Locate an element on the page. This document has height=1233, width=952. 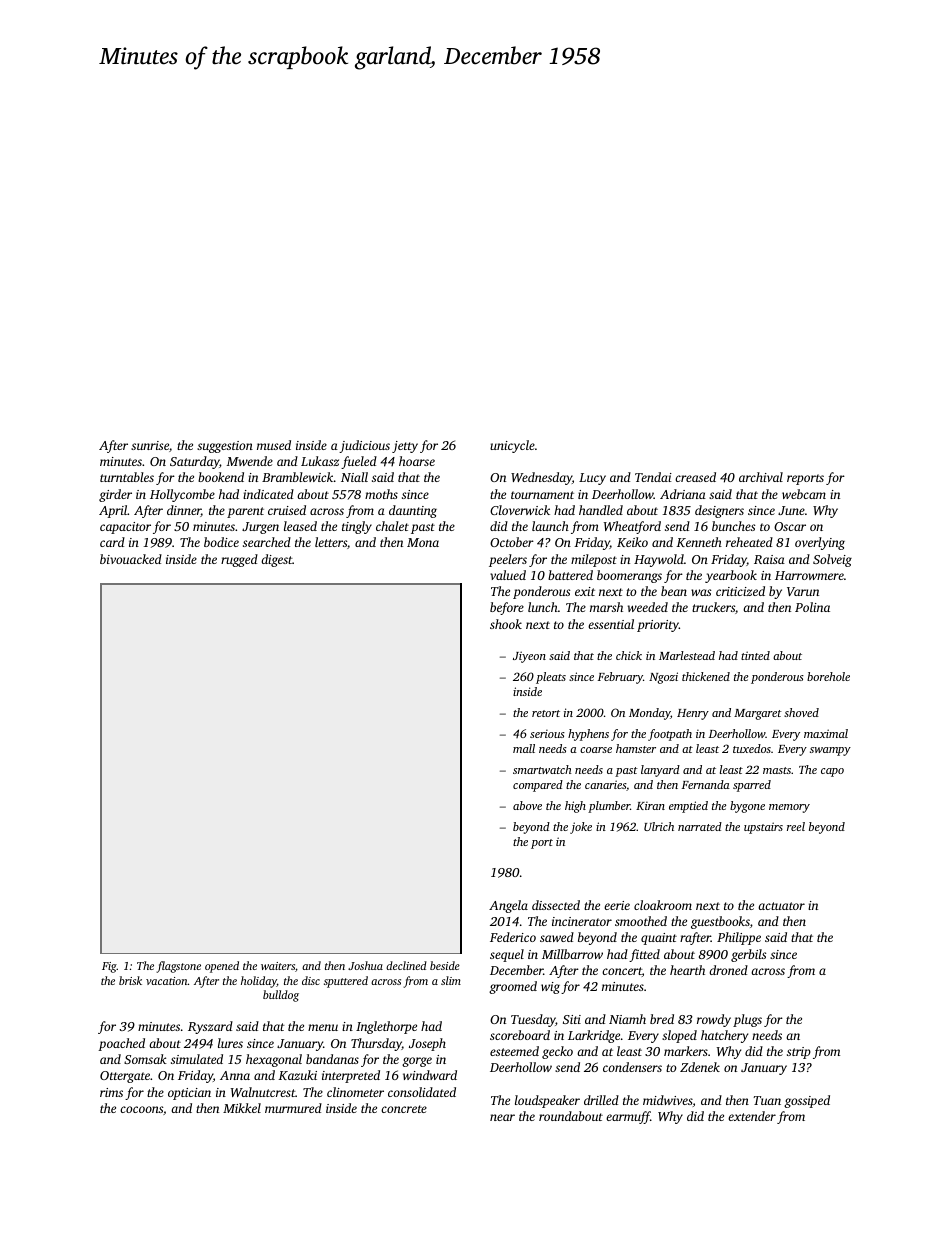
declined is located at coordinates (406, 965).
